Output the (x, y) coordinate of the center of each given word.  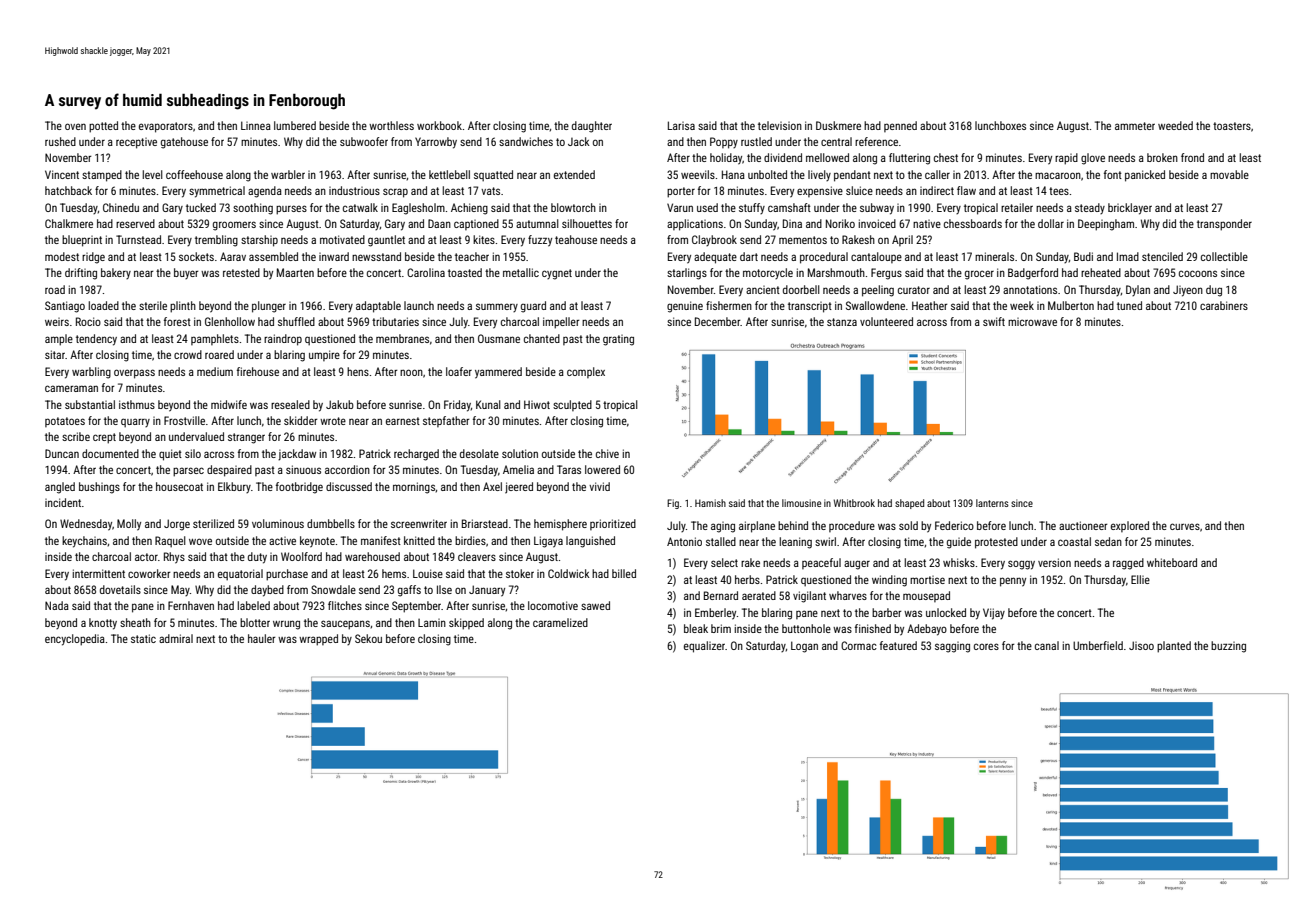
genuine (685, 307)
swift (994, 321)
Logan (804, 647)
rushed (60, 141)
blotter (255, 622)
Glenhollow (230, 321)
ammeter (1135, 126)
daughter (592, 127)
